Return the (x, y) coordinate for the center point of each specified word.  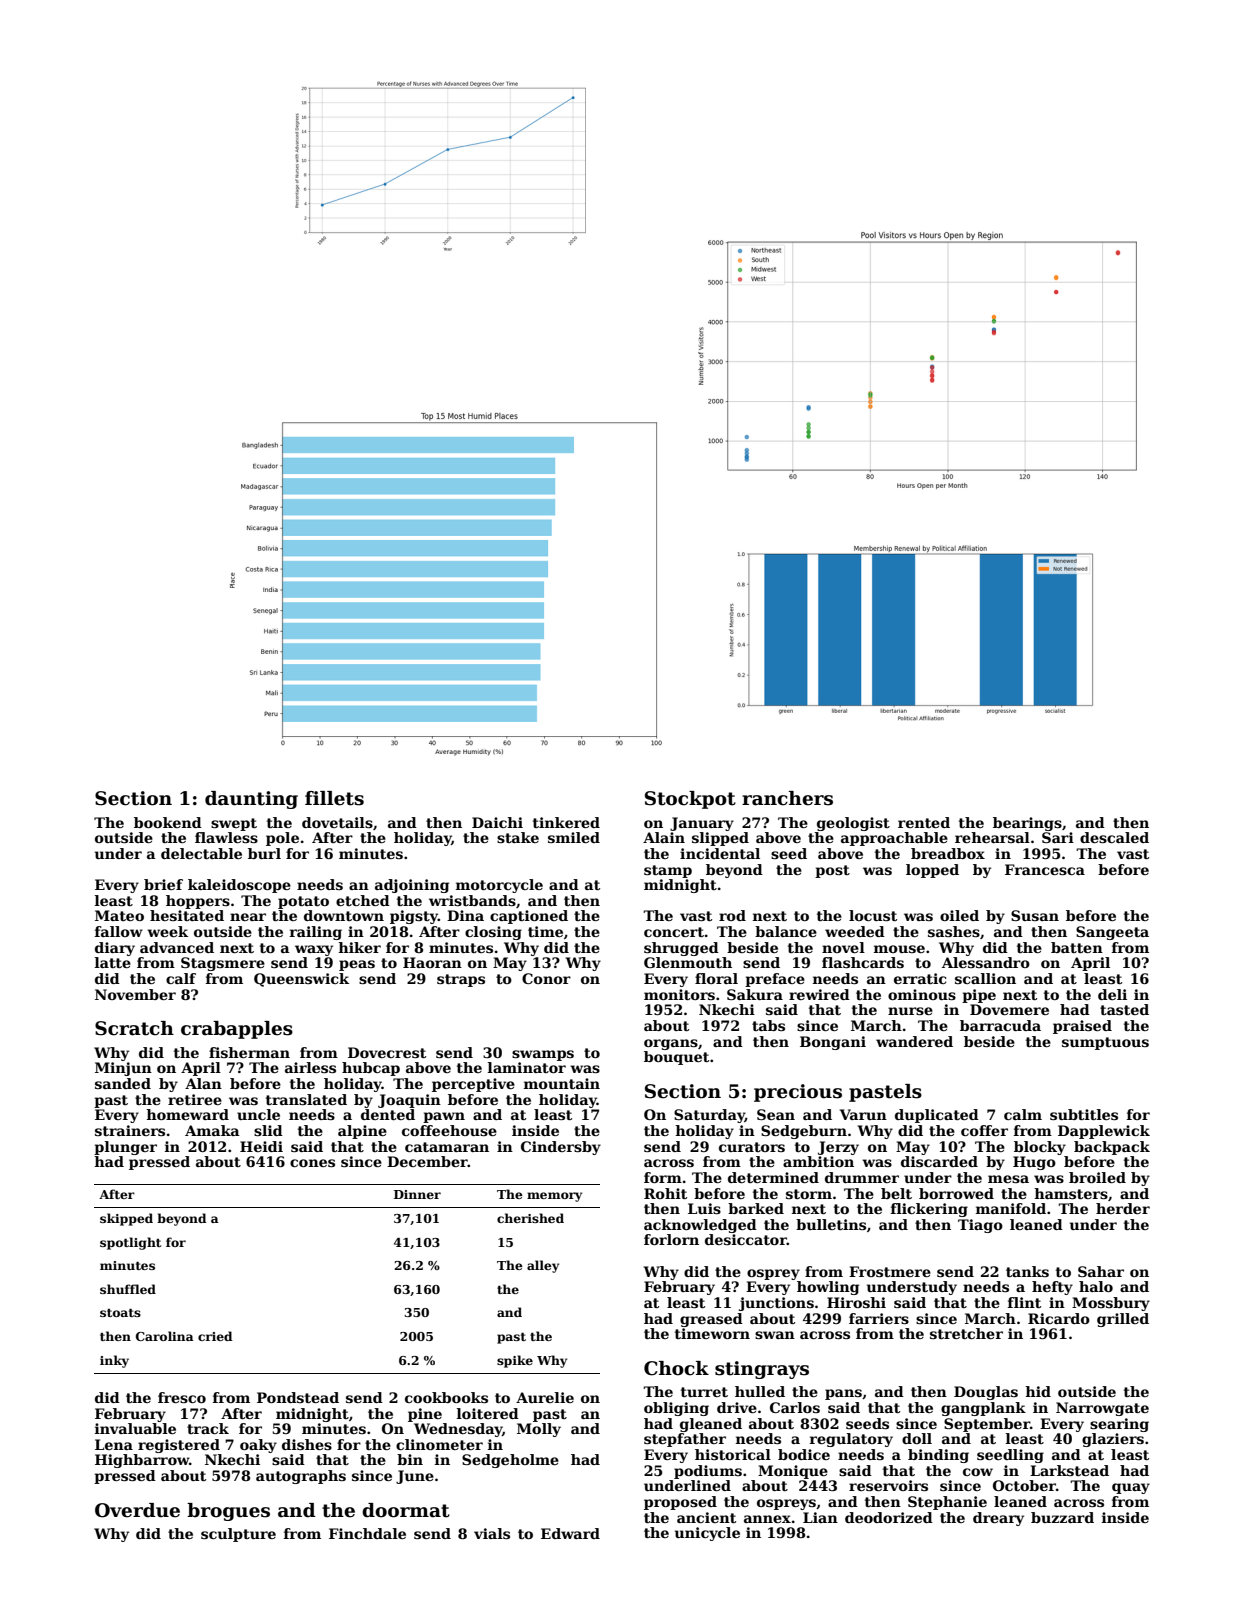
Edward (570, 1533)
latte (113, 962)
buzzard (1062, 1517)
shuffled (128, 1289)
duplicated (937, 1116)
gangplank (983, 1409)
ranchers (787, 798)
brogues (228, 1512)
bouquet (676, 1058)
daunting (251, 800)
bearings (1027, 824)
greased (711, 1320)
